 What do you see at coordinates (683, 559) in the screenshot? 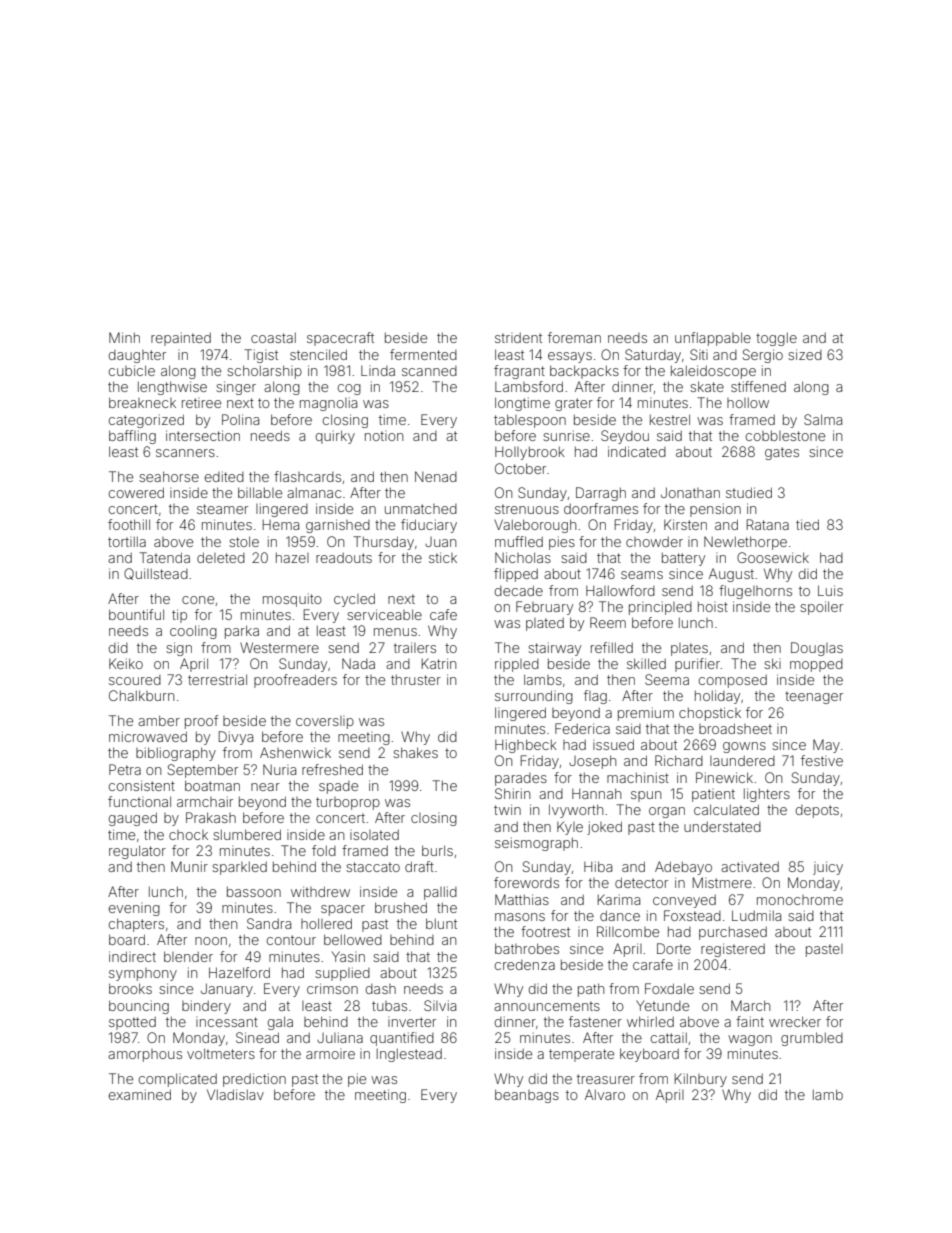
I see `battery` at bounding box center [683, 559].
